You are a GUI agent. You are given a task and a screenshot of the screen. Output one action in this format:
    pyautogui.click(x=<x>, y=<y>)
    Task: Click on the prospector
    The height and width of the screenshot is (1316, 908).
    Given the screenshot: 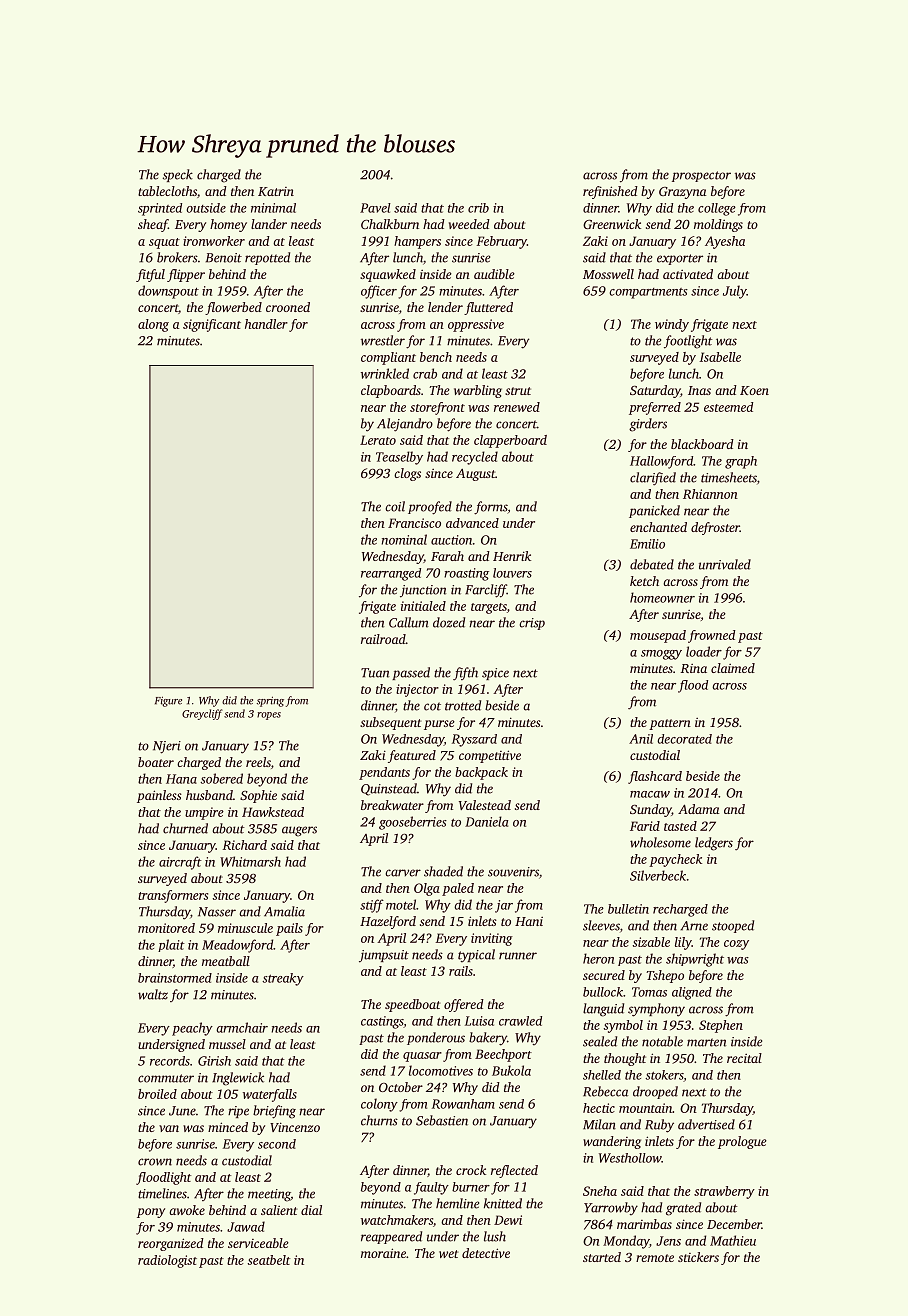 What is the action you would take?
    pyautogui.click(x=701, y=176)
